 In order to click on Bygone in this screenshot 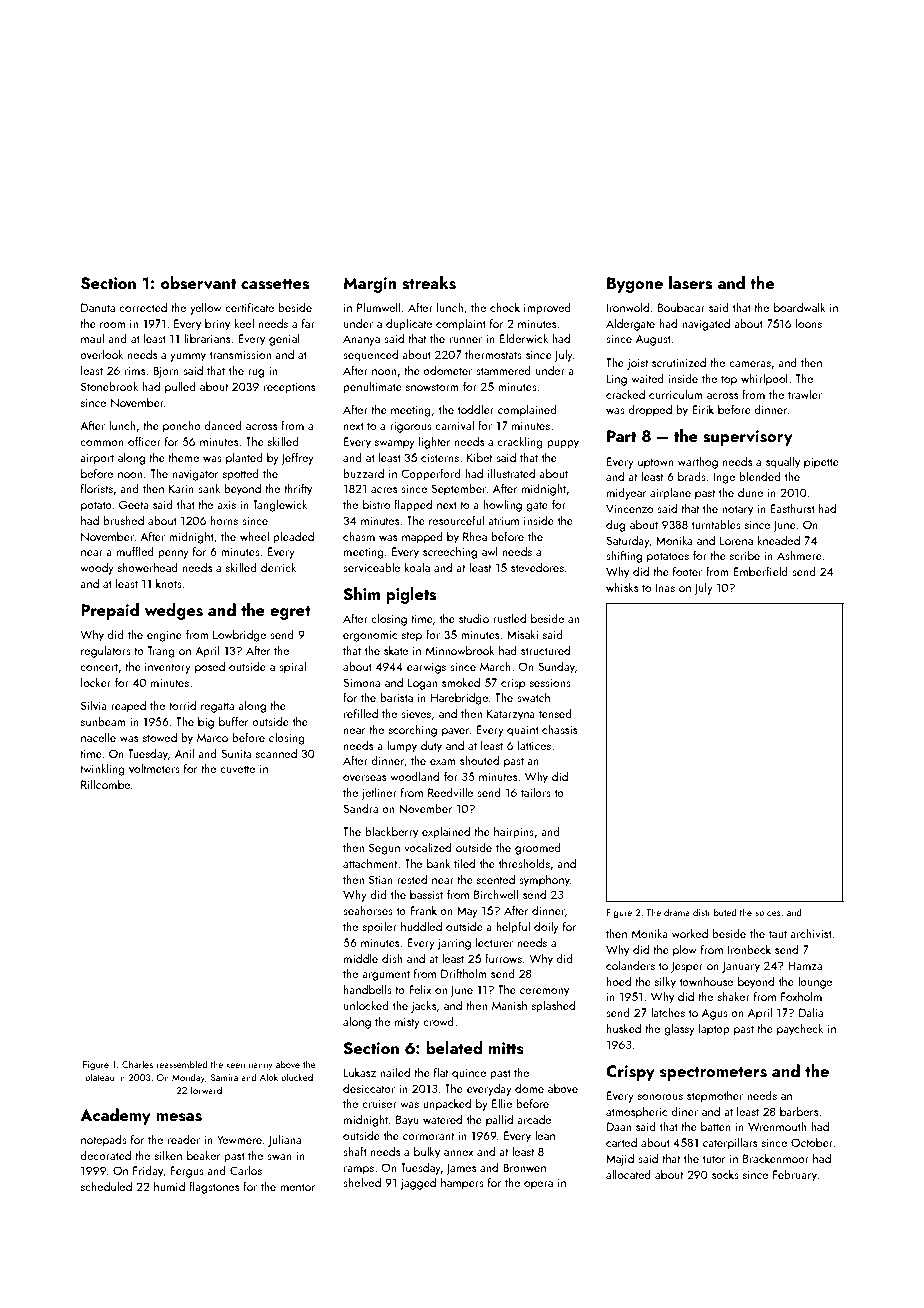, I will do `click(635, 285)`.
